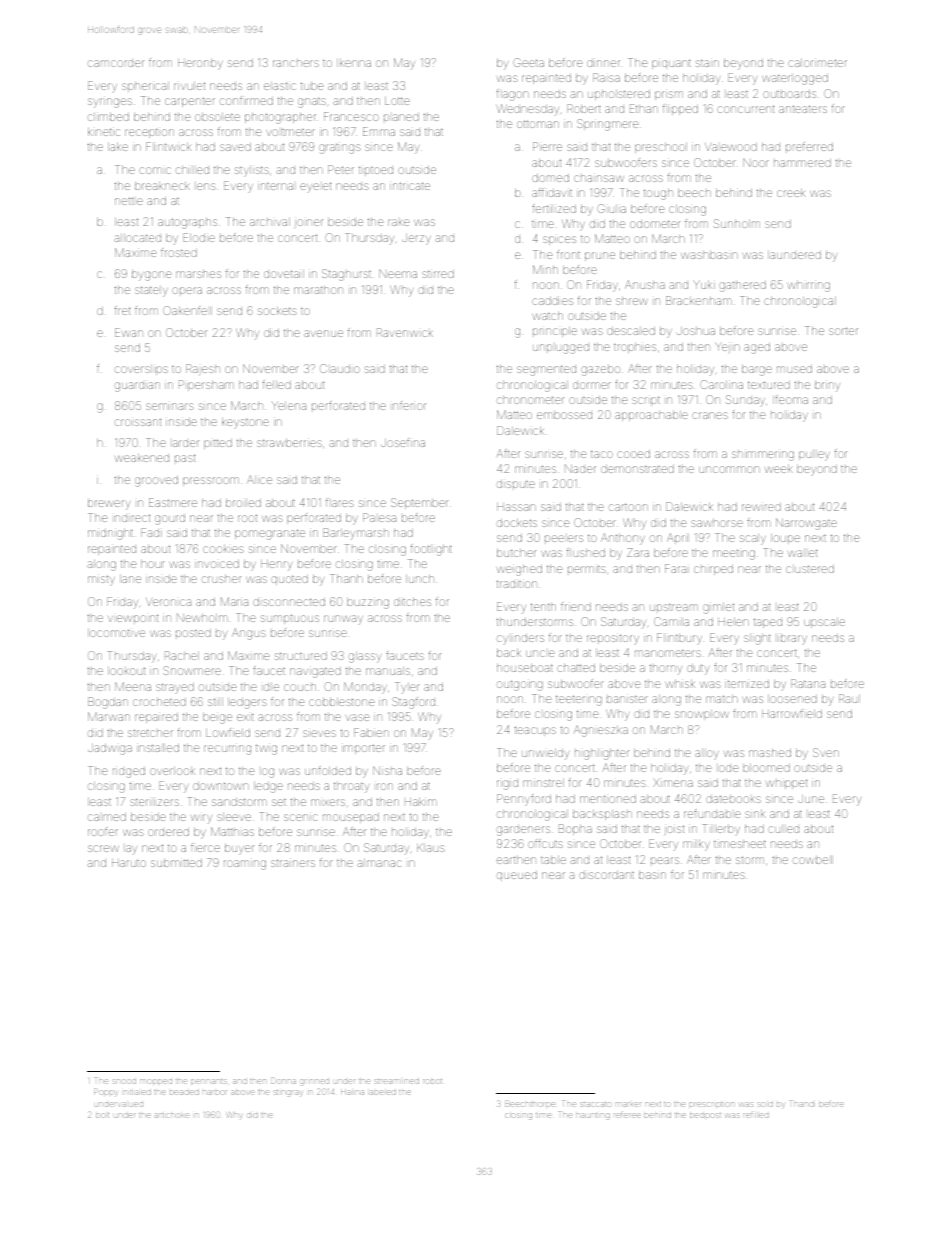 The image size is (952, 1233). What do you see at coordinates (290, 132) in the screenshot?
I see `voltmeter` at bounding box center [290, 132].
